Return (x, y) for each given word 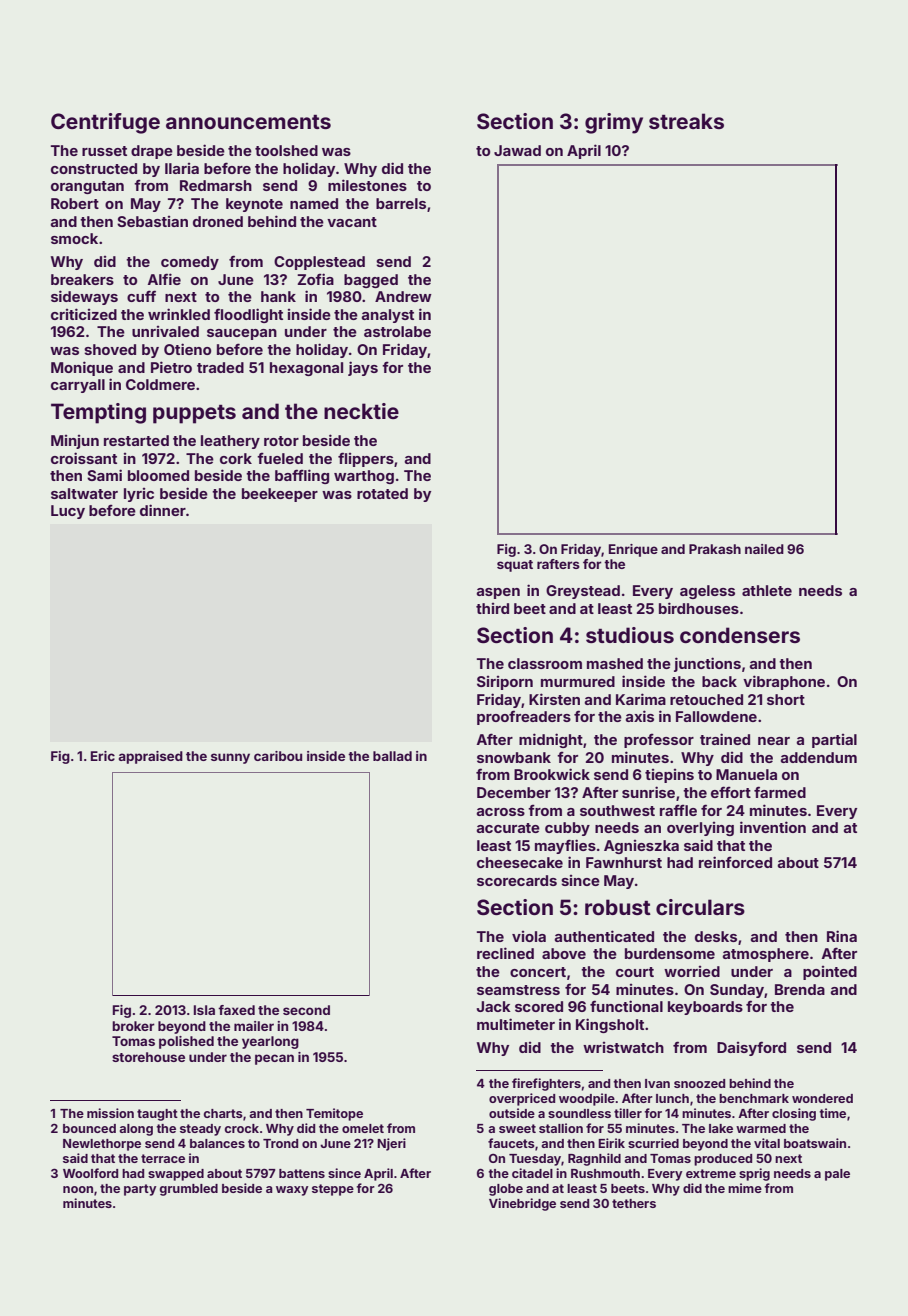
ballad (392, 756)
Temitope (334, 1114)
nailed (764, 549)
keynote (254, 205)
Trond (280, 1143)
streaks (686, 121)
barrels (401, 203)
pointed (830, 973)
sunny (230, 758)
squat (515, 566)
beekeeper (280, 495)
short (786, 699)
